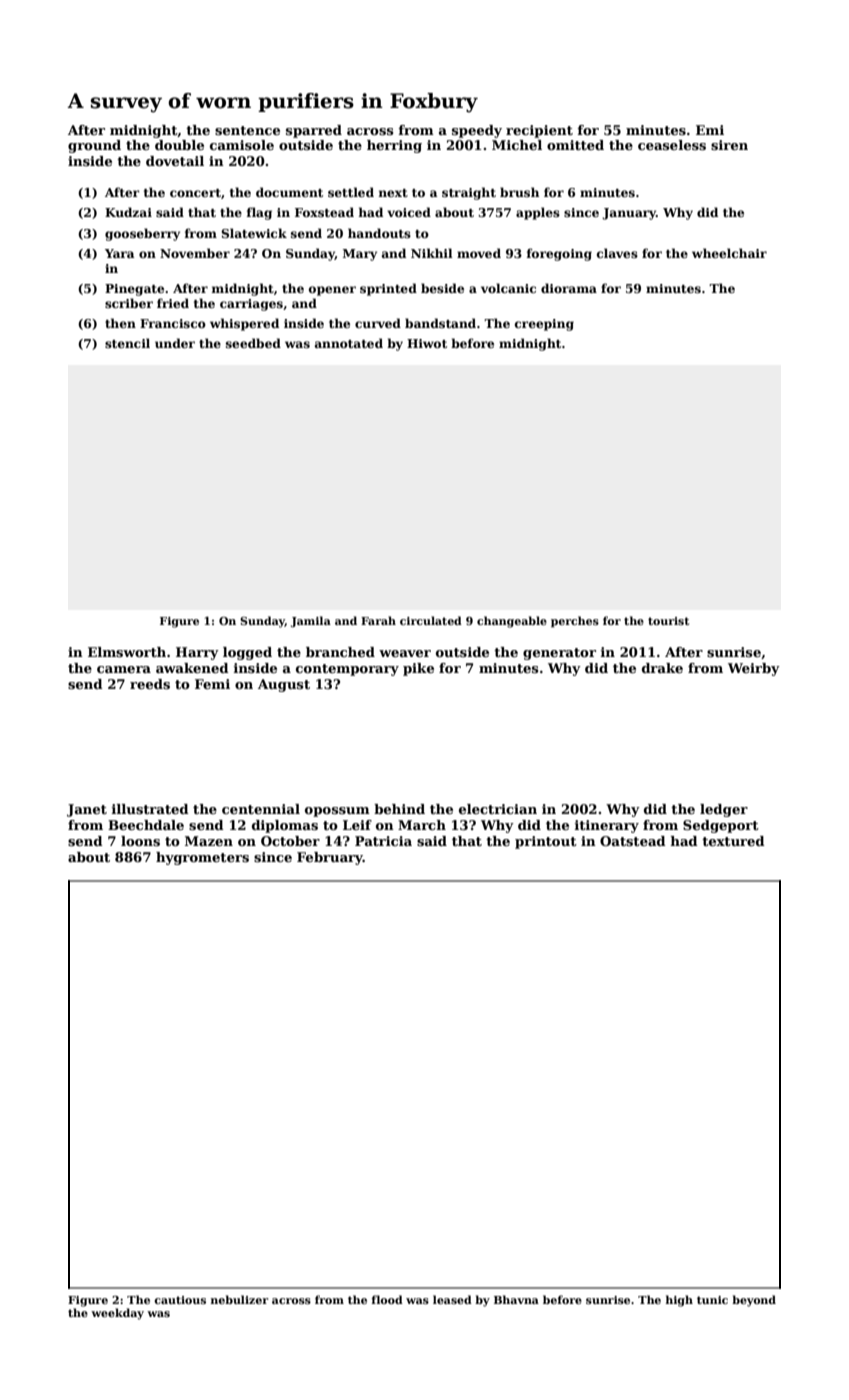 The width and height of the page is (849, 1400). What do you see at coordinates (387, 1299) in the page?
I see `flood` at bounding box center [387, 1299].
